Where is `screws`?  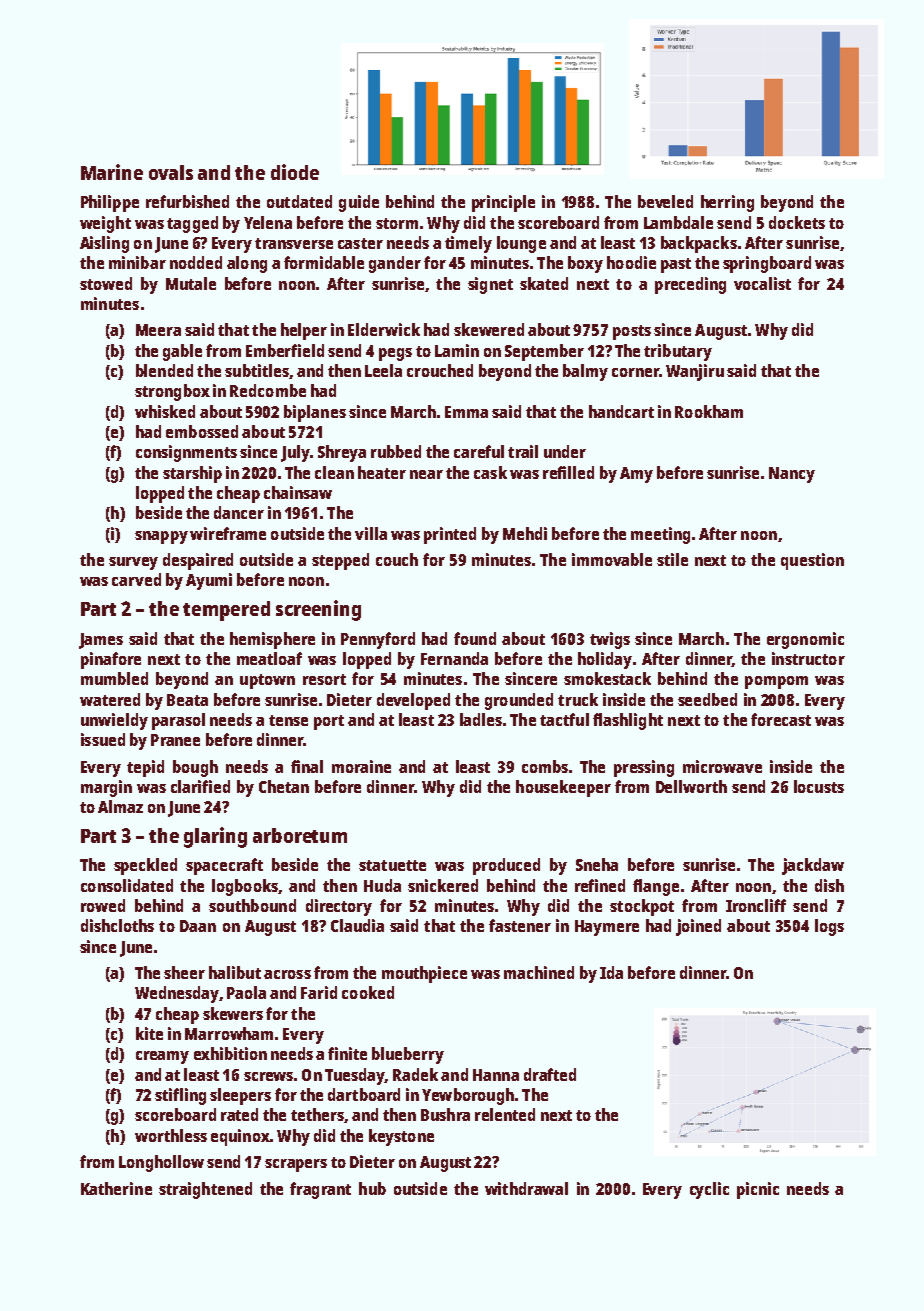 screws is located at coordinates (268, 1076).
